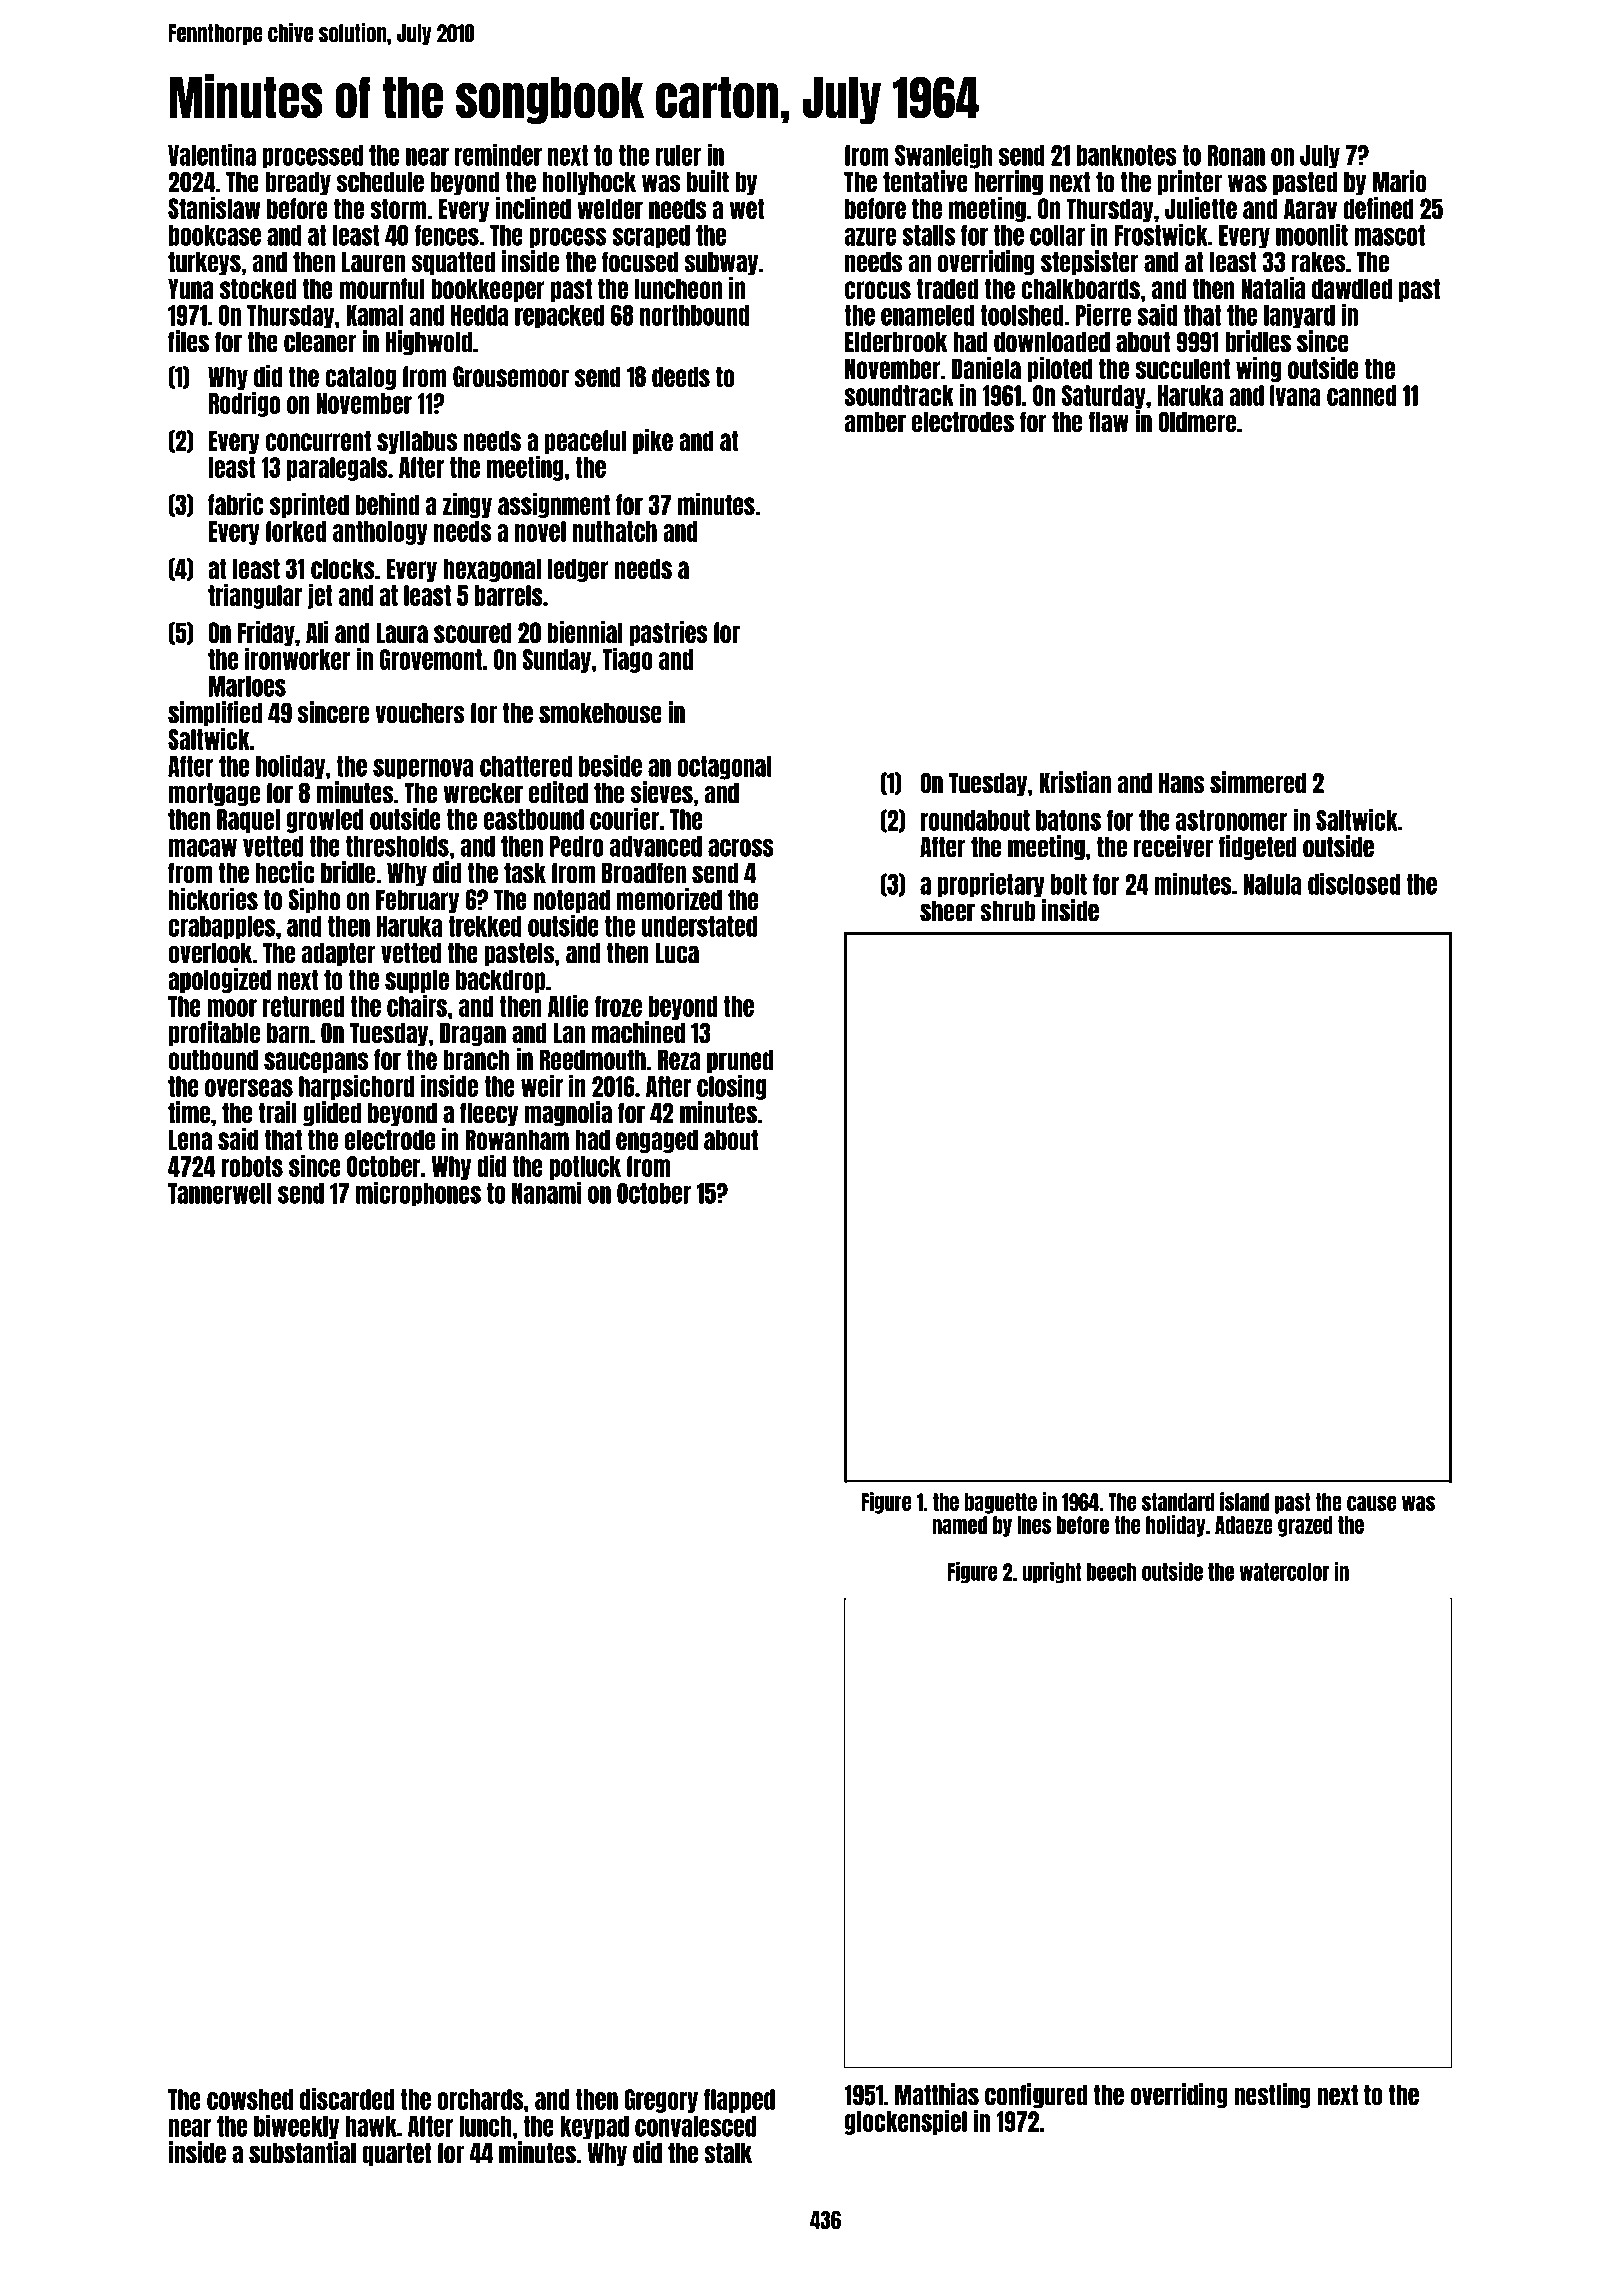  What do you see at coordinates (740, 1061) in the document?
I see `pruned` at bounding box center [740, 1061].
